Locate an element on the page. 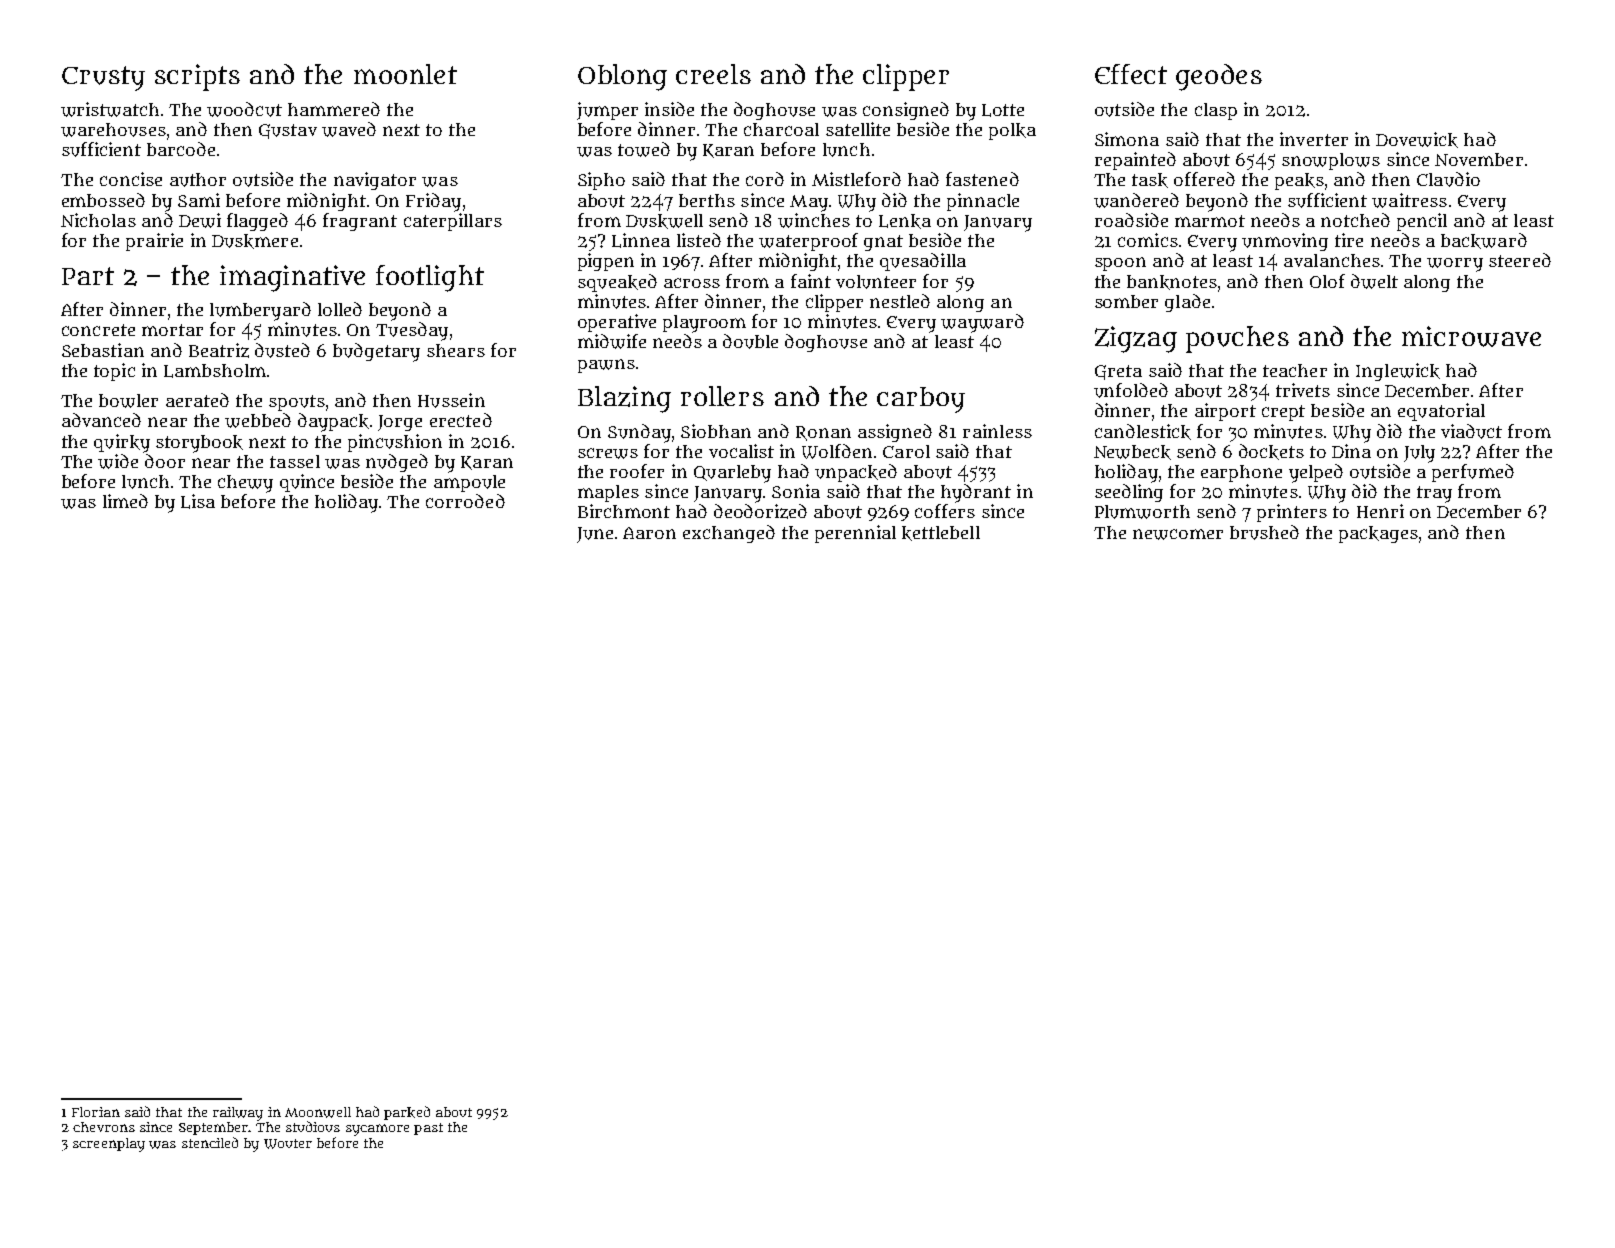 Image resolution: width=1615 pixels, height=1248 pixels. Gustav is located at coordinates (288, 131).
